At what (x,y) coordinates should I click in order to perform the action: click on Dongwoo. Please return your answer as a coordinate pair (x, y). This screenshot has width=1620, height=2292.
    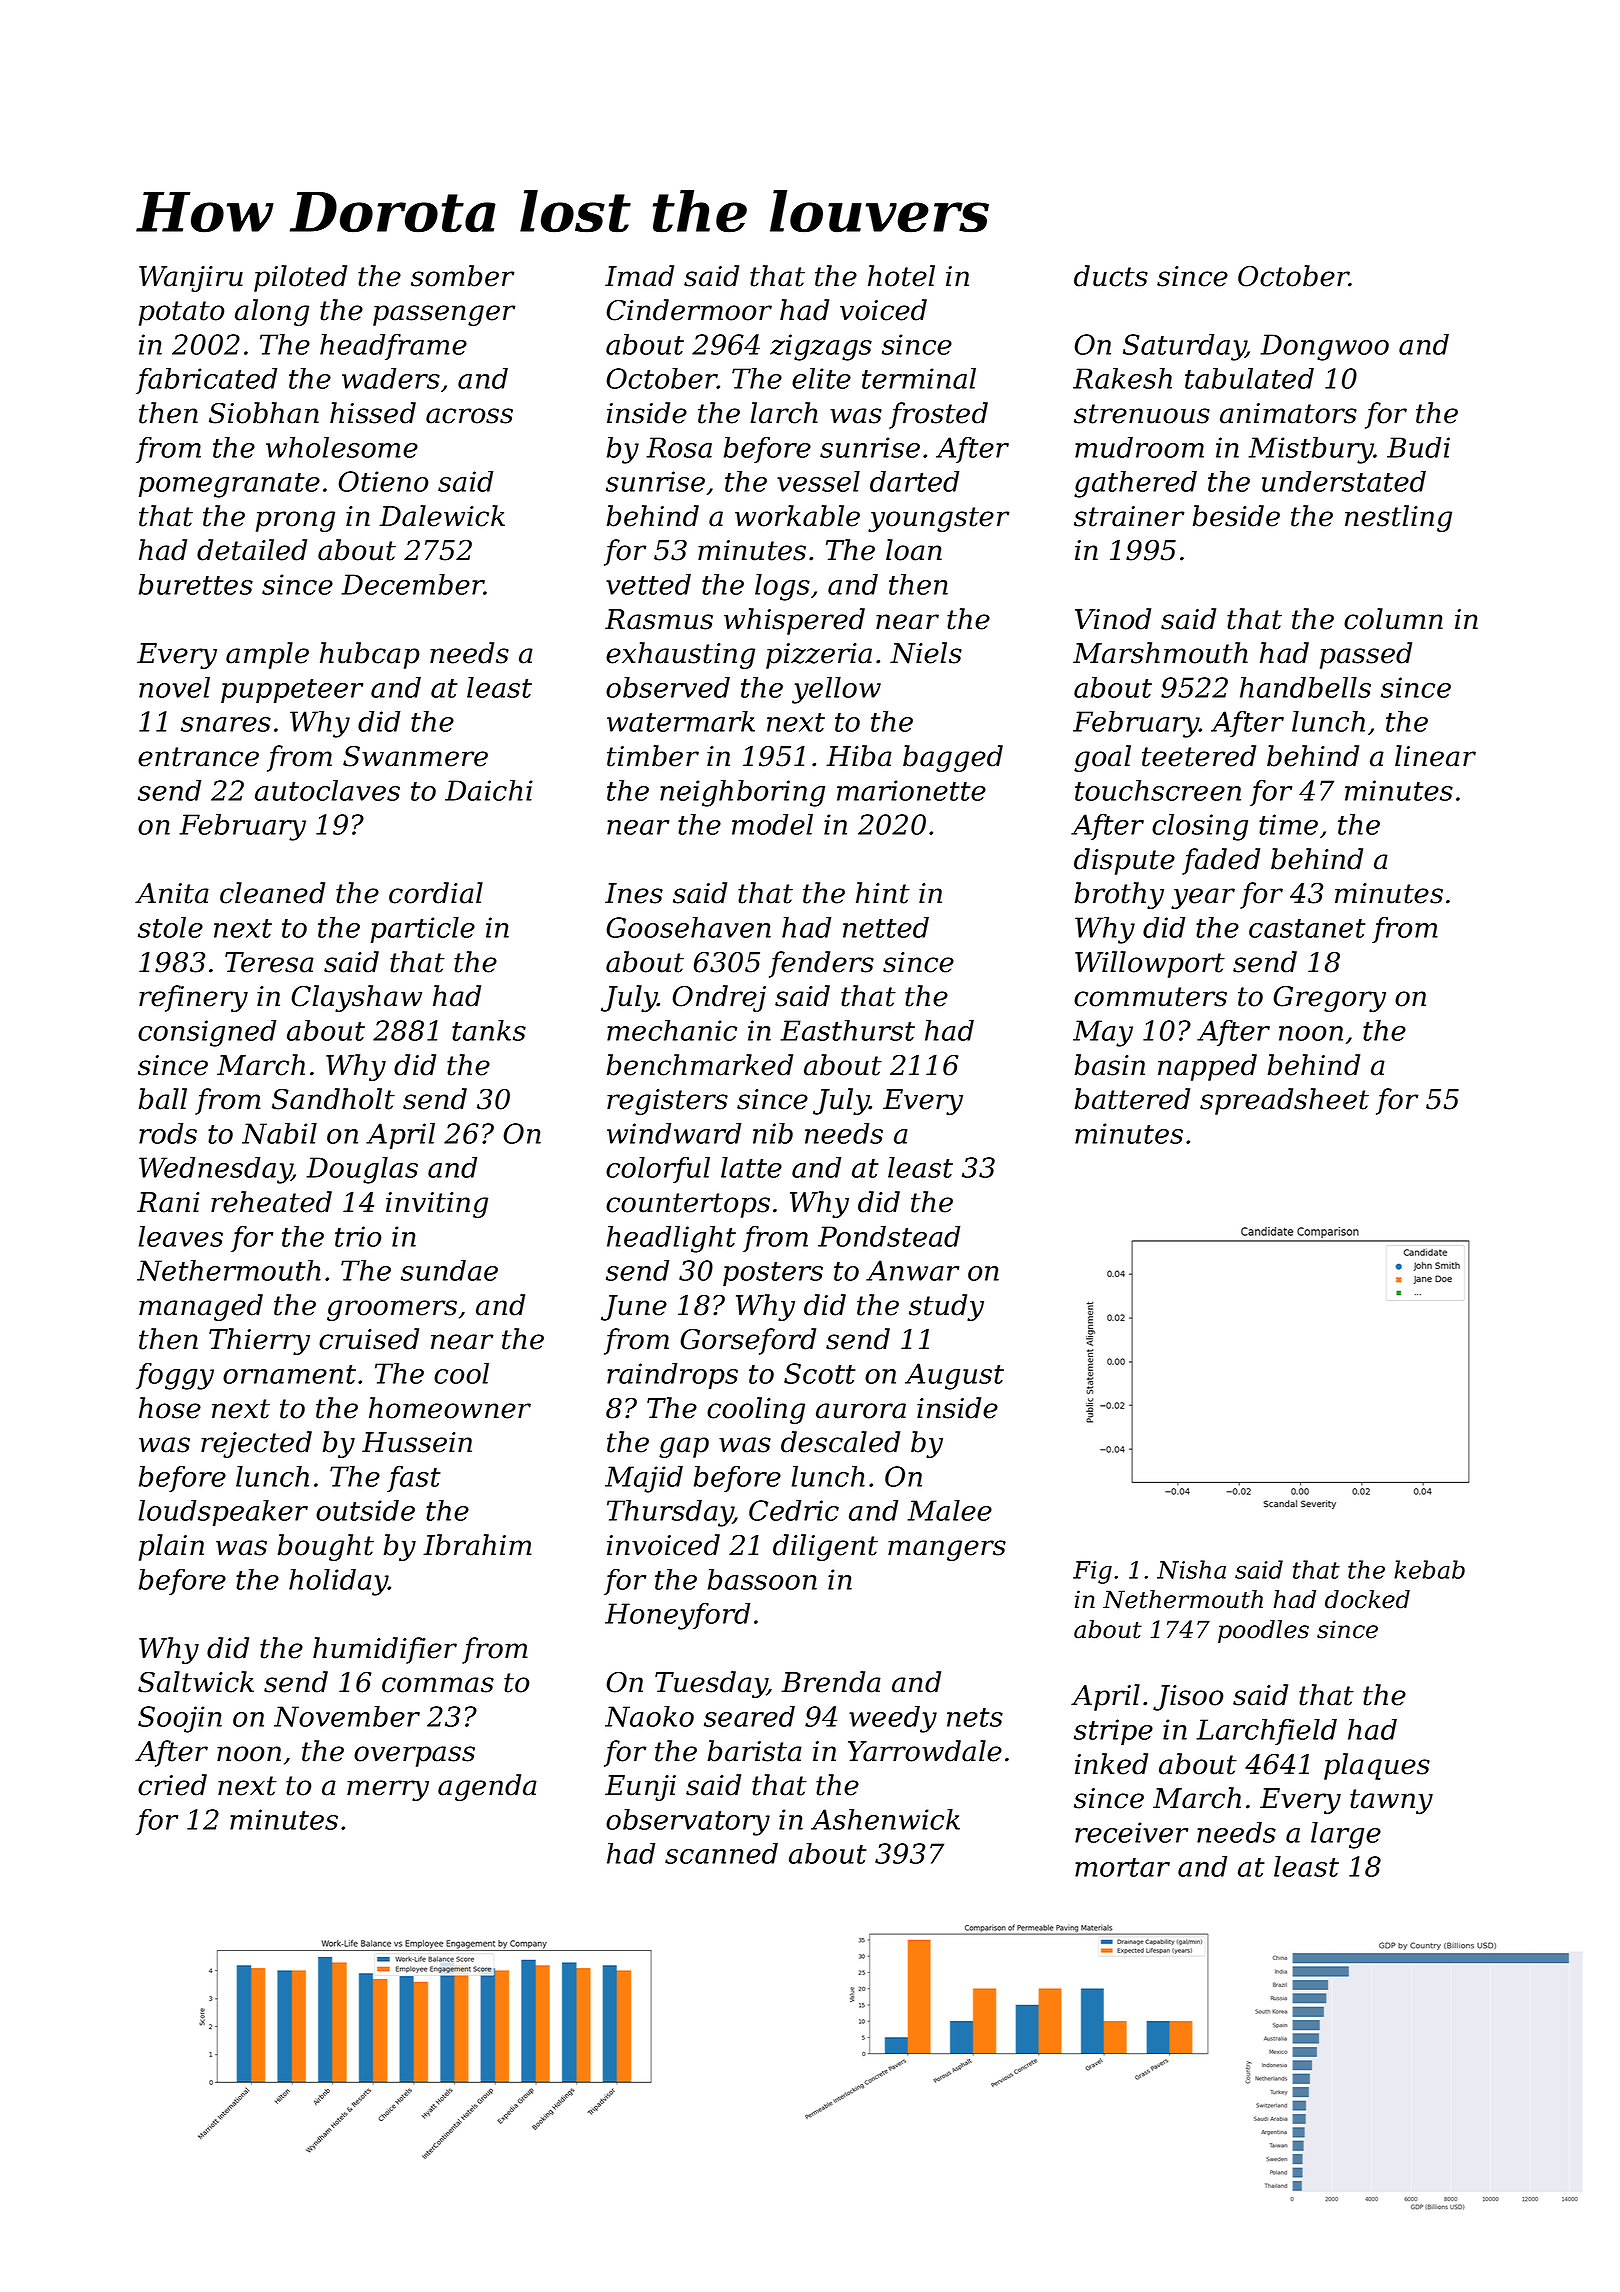
    Looking at the image, I should click on (1324, 347).
